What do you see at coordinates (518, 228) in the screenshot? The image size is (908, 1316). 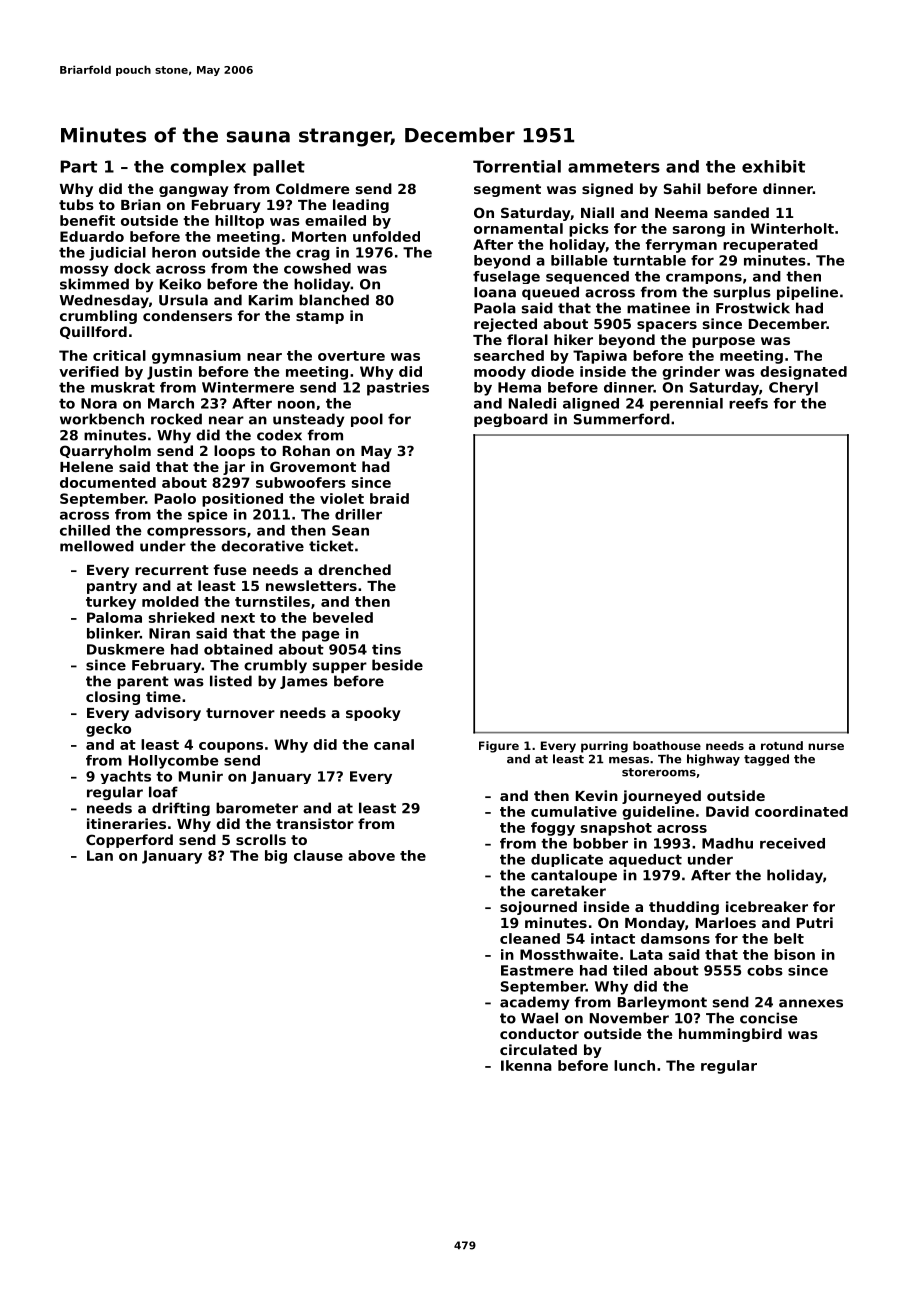 I see `ornamental` at bounding box center [518, 228].
